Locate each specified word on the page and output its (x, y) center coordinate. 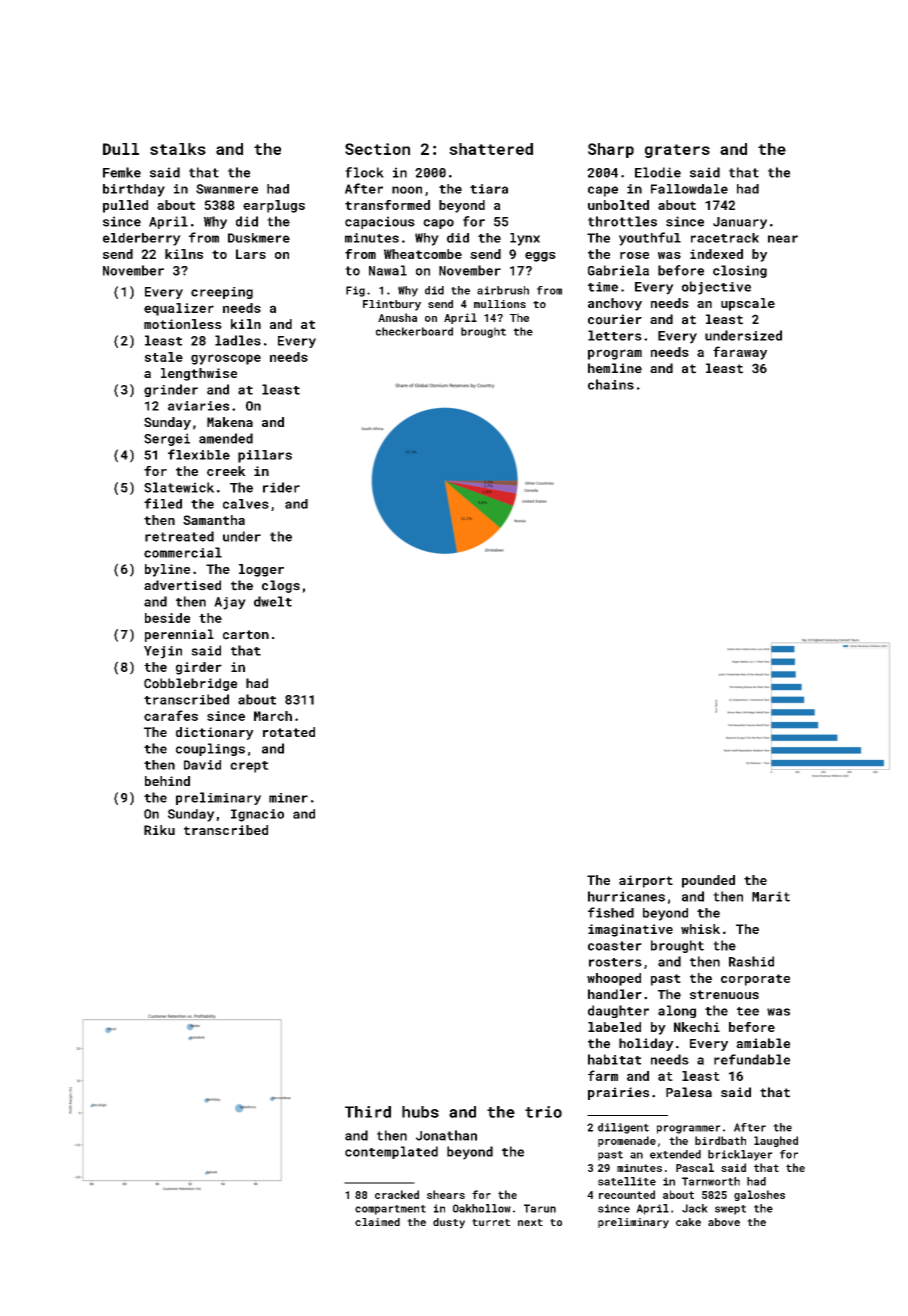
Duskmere (259, 238)
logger (261, 570)
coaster (615, 946)
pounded (708, 881)
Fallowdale (689, 189)
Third (368, 1112)
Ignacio (257, 815)
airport (646, 881)
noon (407, 190)
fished (611, 912)
